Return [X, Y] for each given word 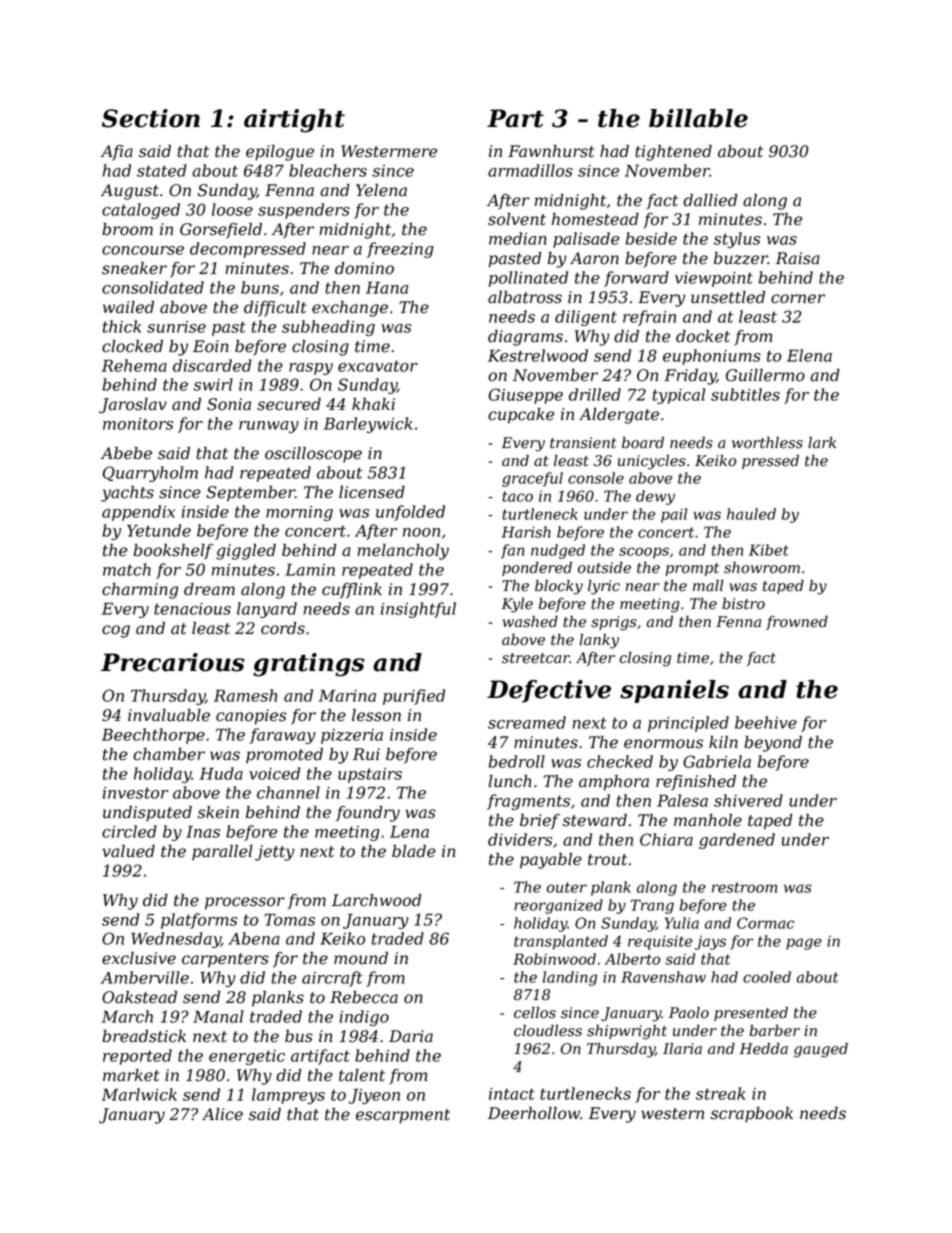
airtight [294, 121]
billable [698, 118]
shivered [748, 800]
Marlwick [139, 1094]
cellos [535, 1012]
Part [515, 118]
